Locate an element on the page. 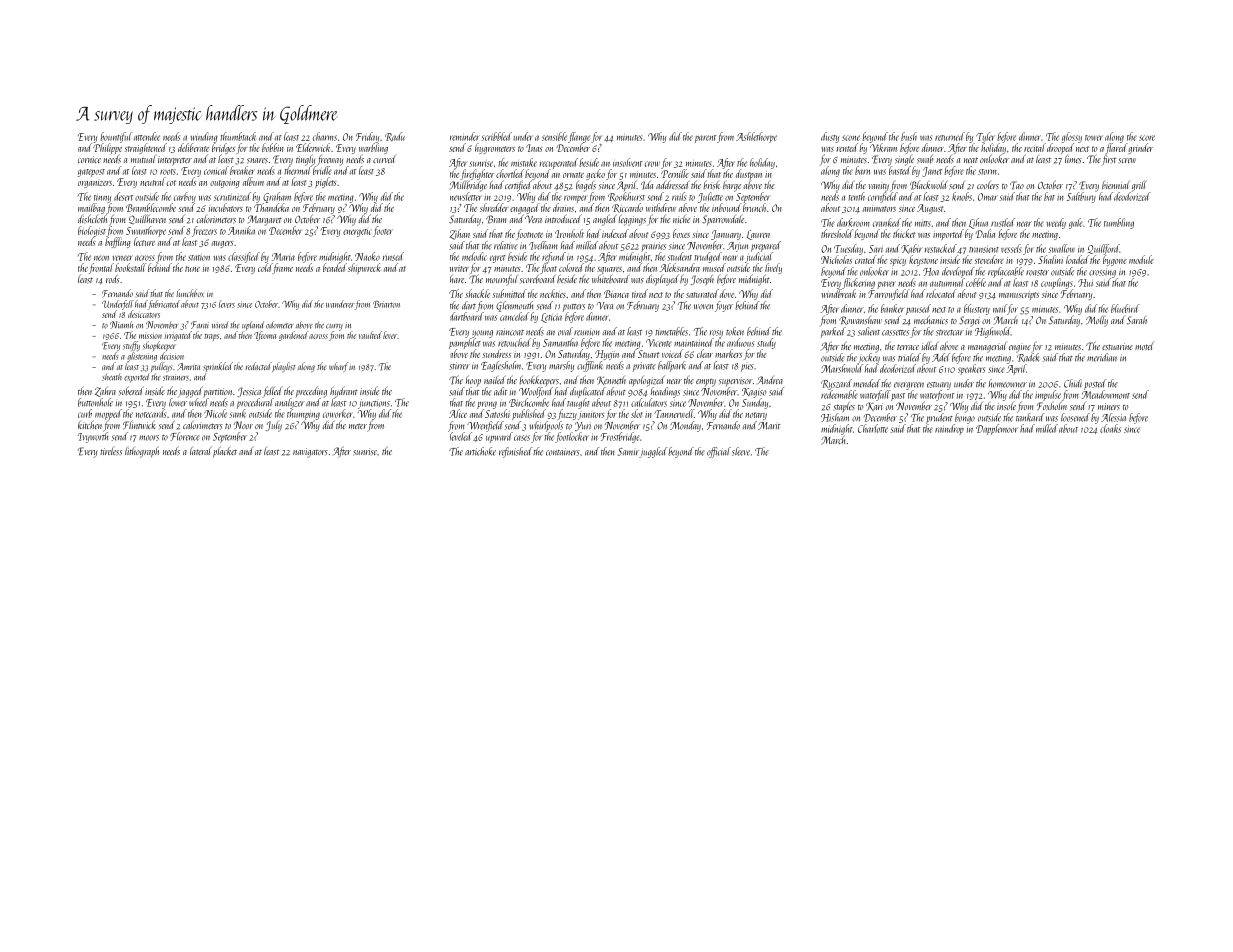 The image size is (1233, 952). desert is located at coordinates (123, 196).
